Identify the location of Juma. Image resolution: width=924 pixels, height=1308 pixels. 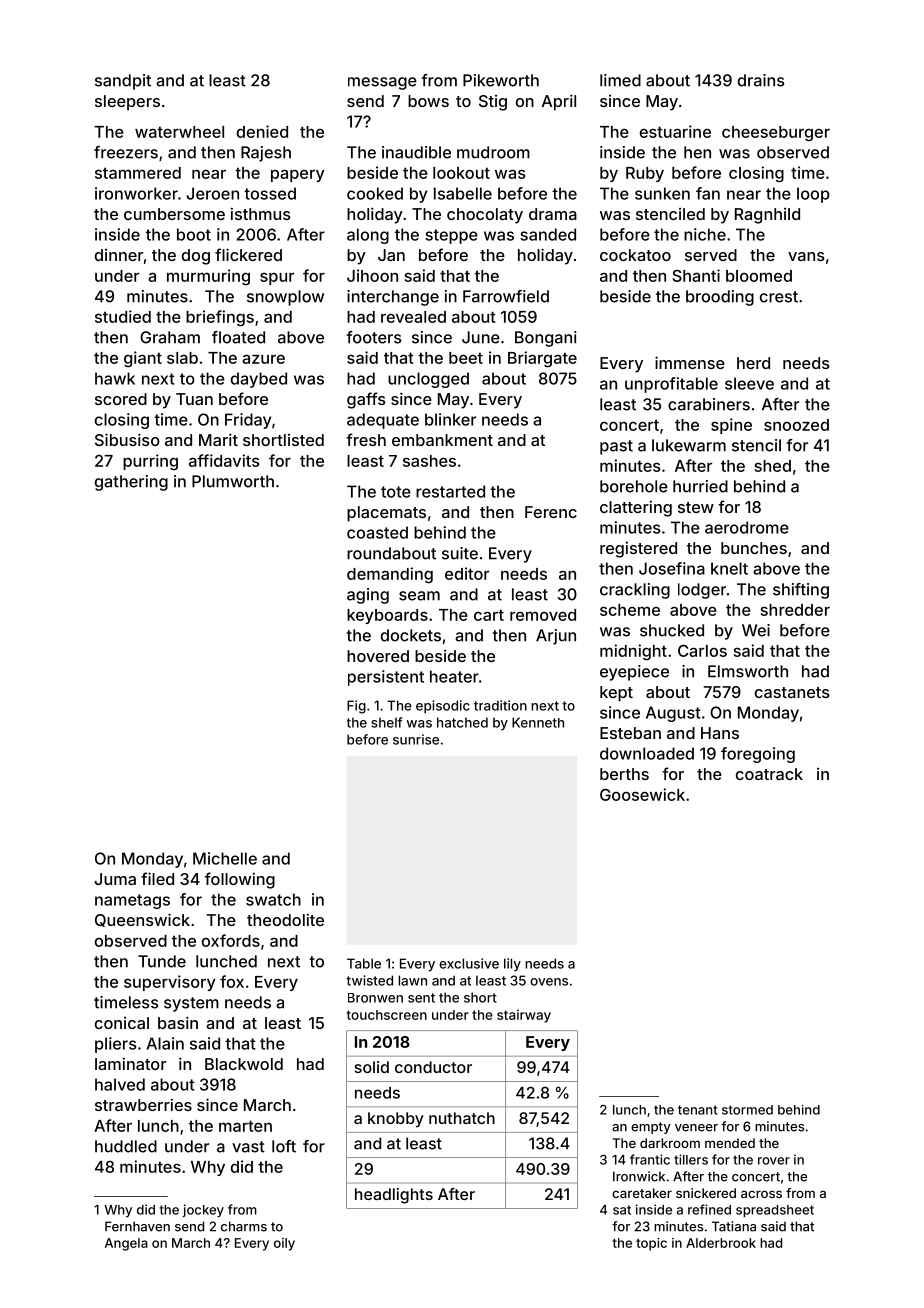
(115, 879).
